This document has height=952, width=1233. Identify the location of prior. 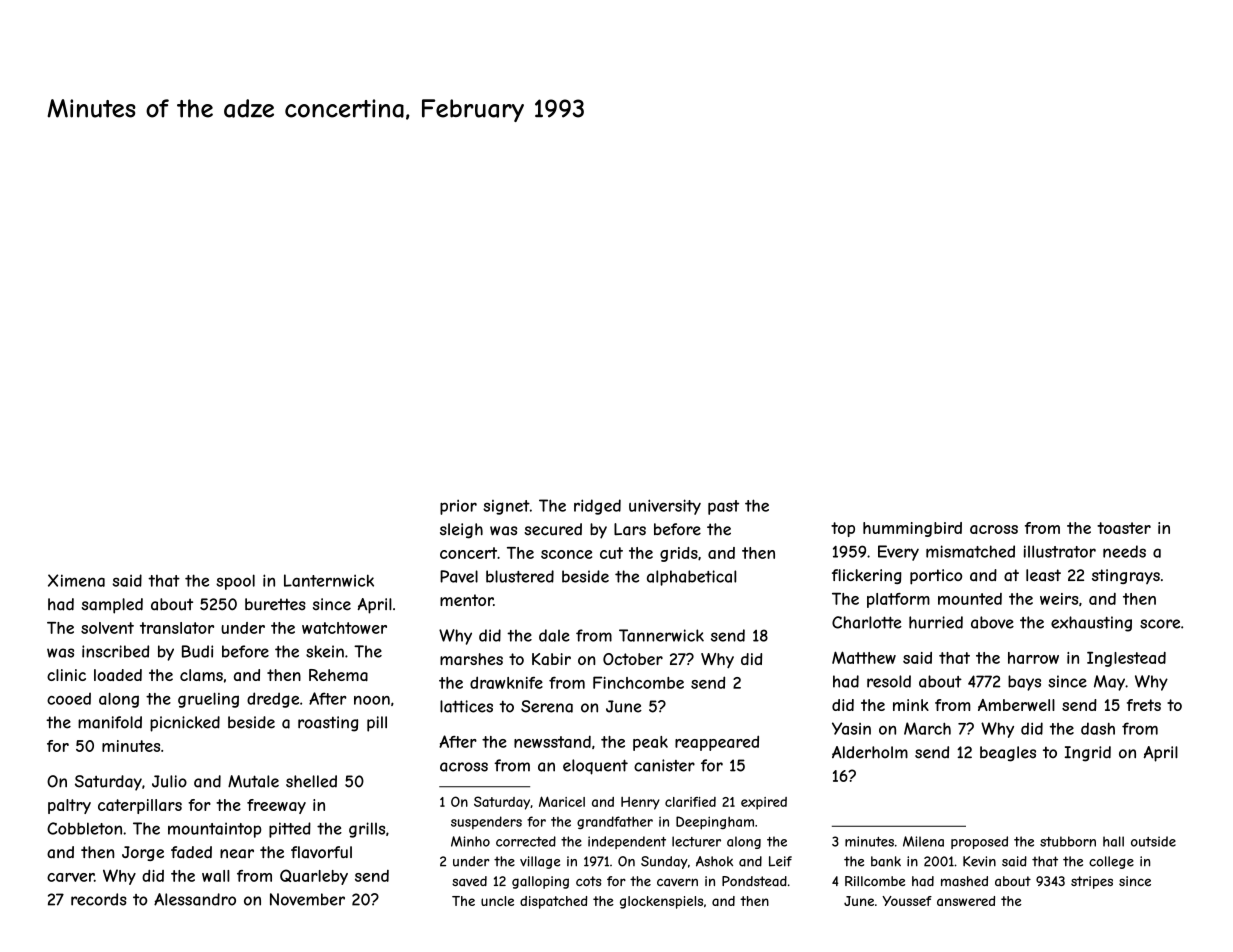
(458, 507).
